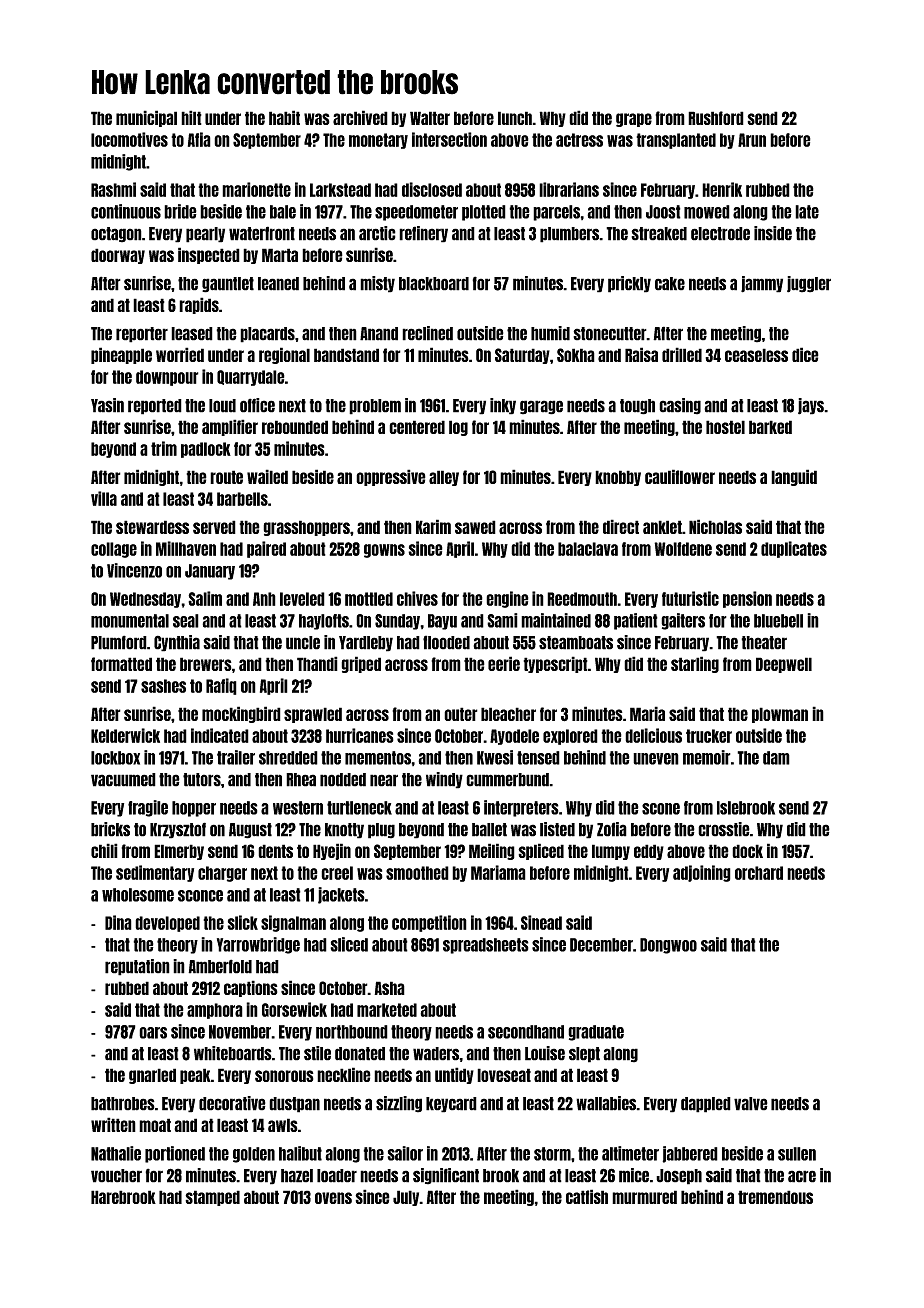 Image resolution: width=924 pixels, height=1308 pixels. What do you see at coordinates (284, 1076) in the document?
I see `sonorous` at bounding box center [284, 1076].
